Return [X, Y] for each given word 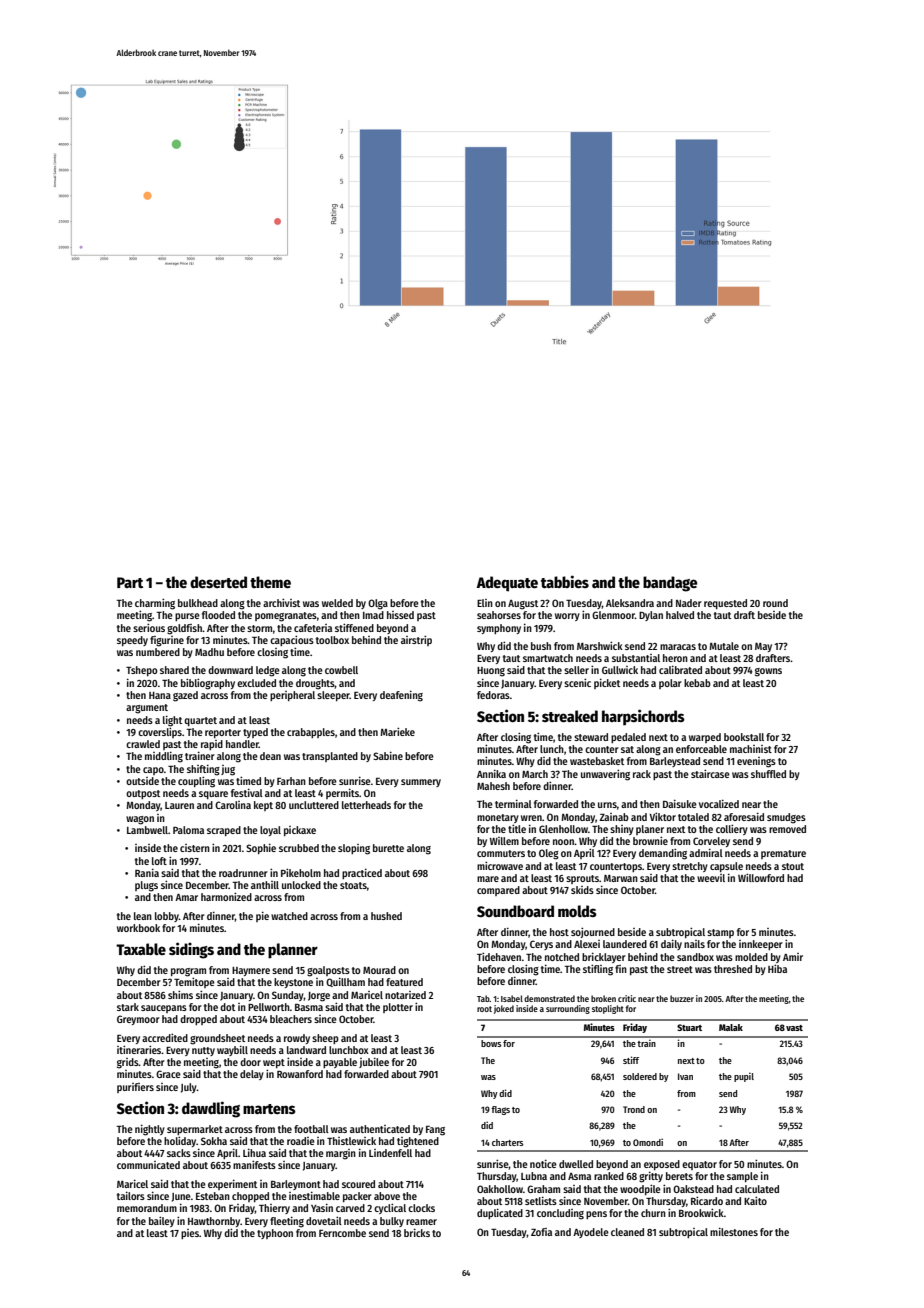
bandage [670, 584]
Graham [543, 1189]
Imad [373, 615]
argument [147, 709]
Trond [634, 1109]
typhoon [275, 1234]
